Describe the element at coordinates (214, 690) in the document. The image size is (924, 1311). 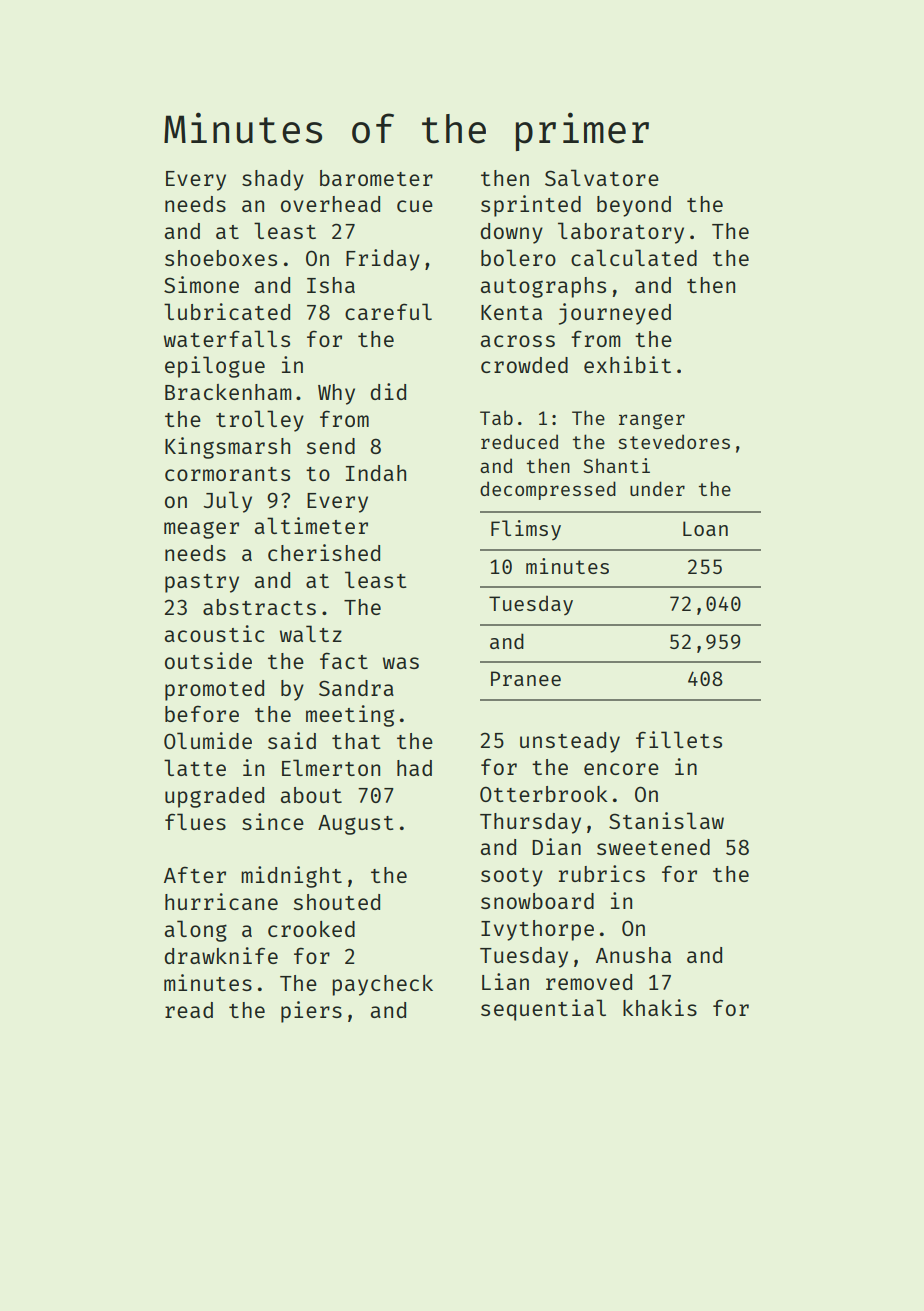
I see `promoted` at that location.
